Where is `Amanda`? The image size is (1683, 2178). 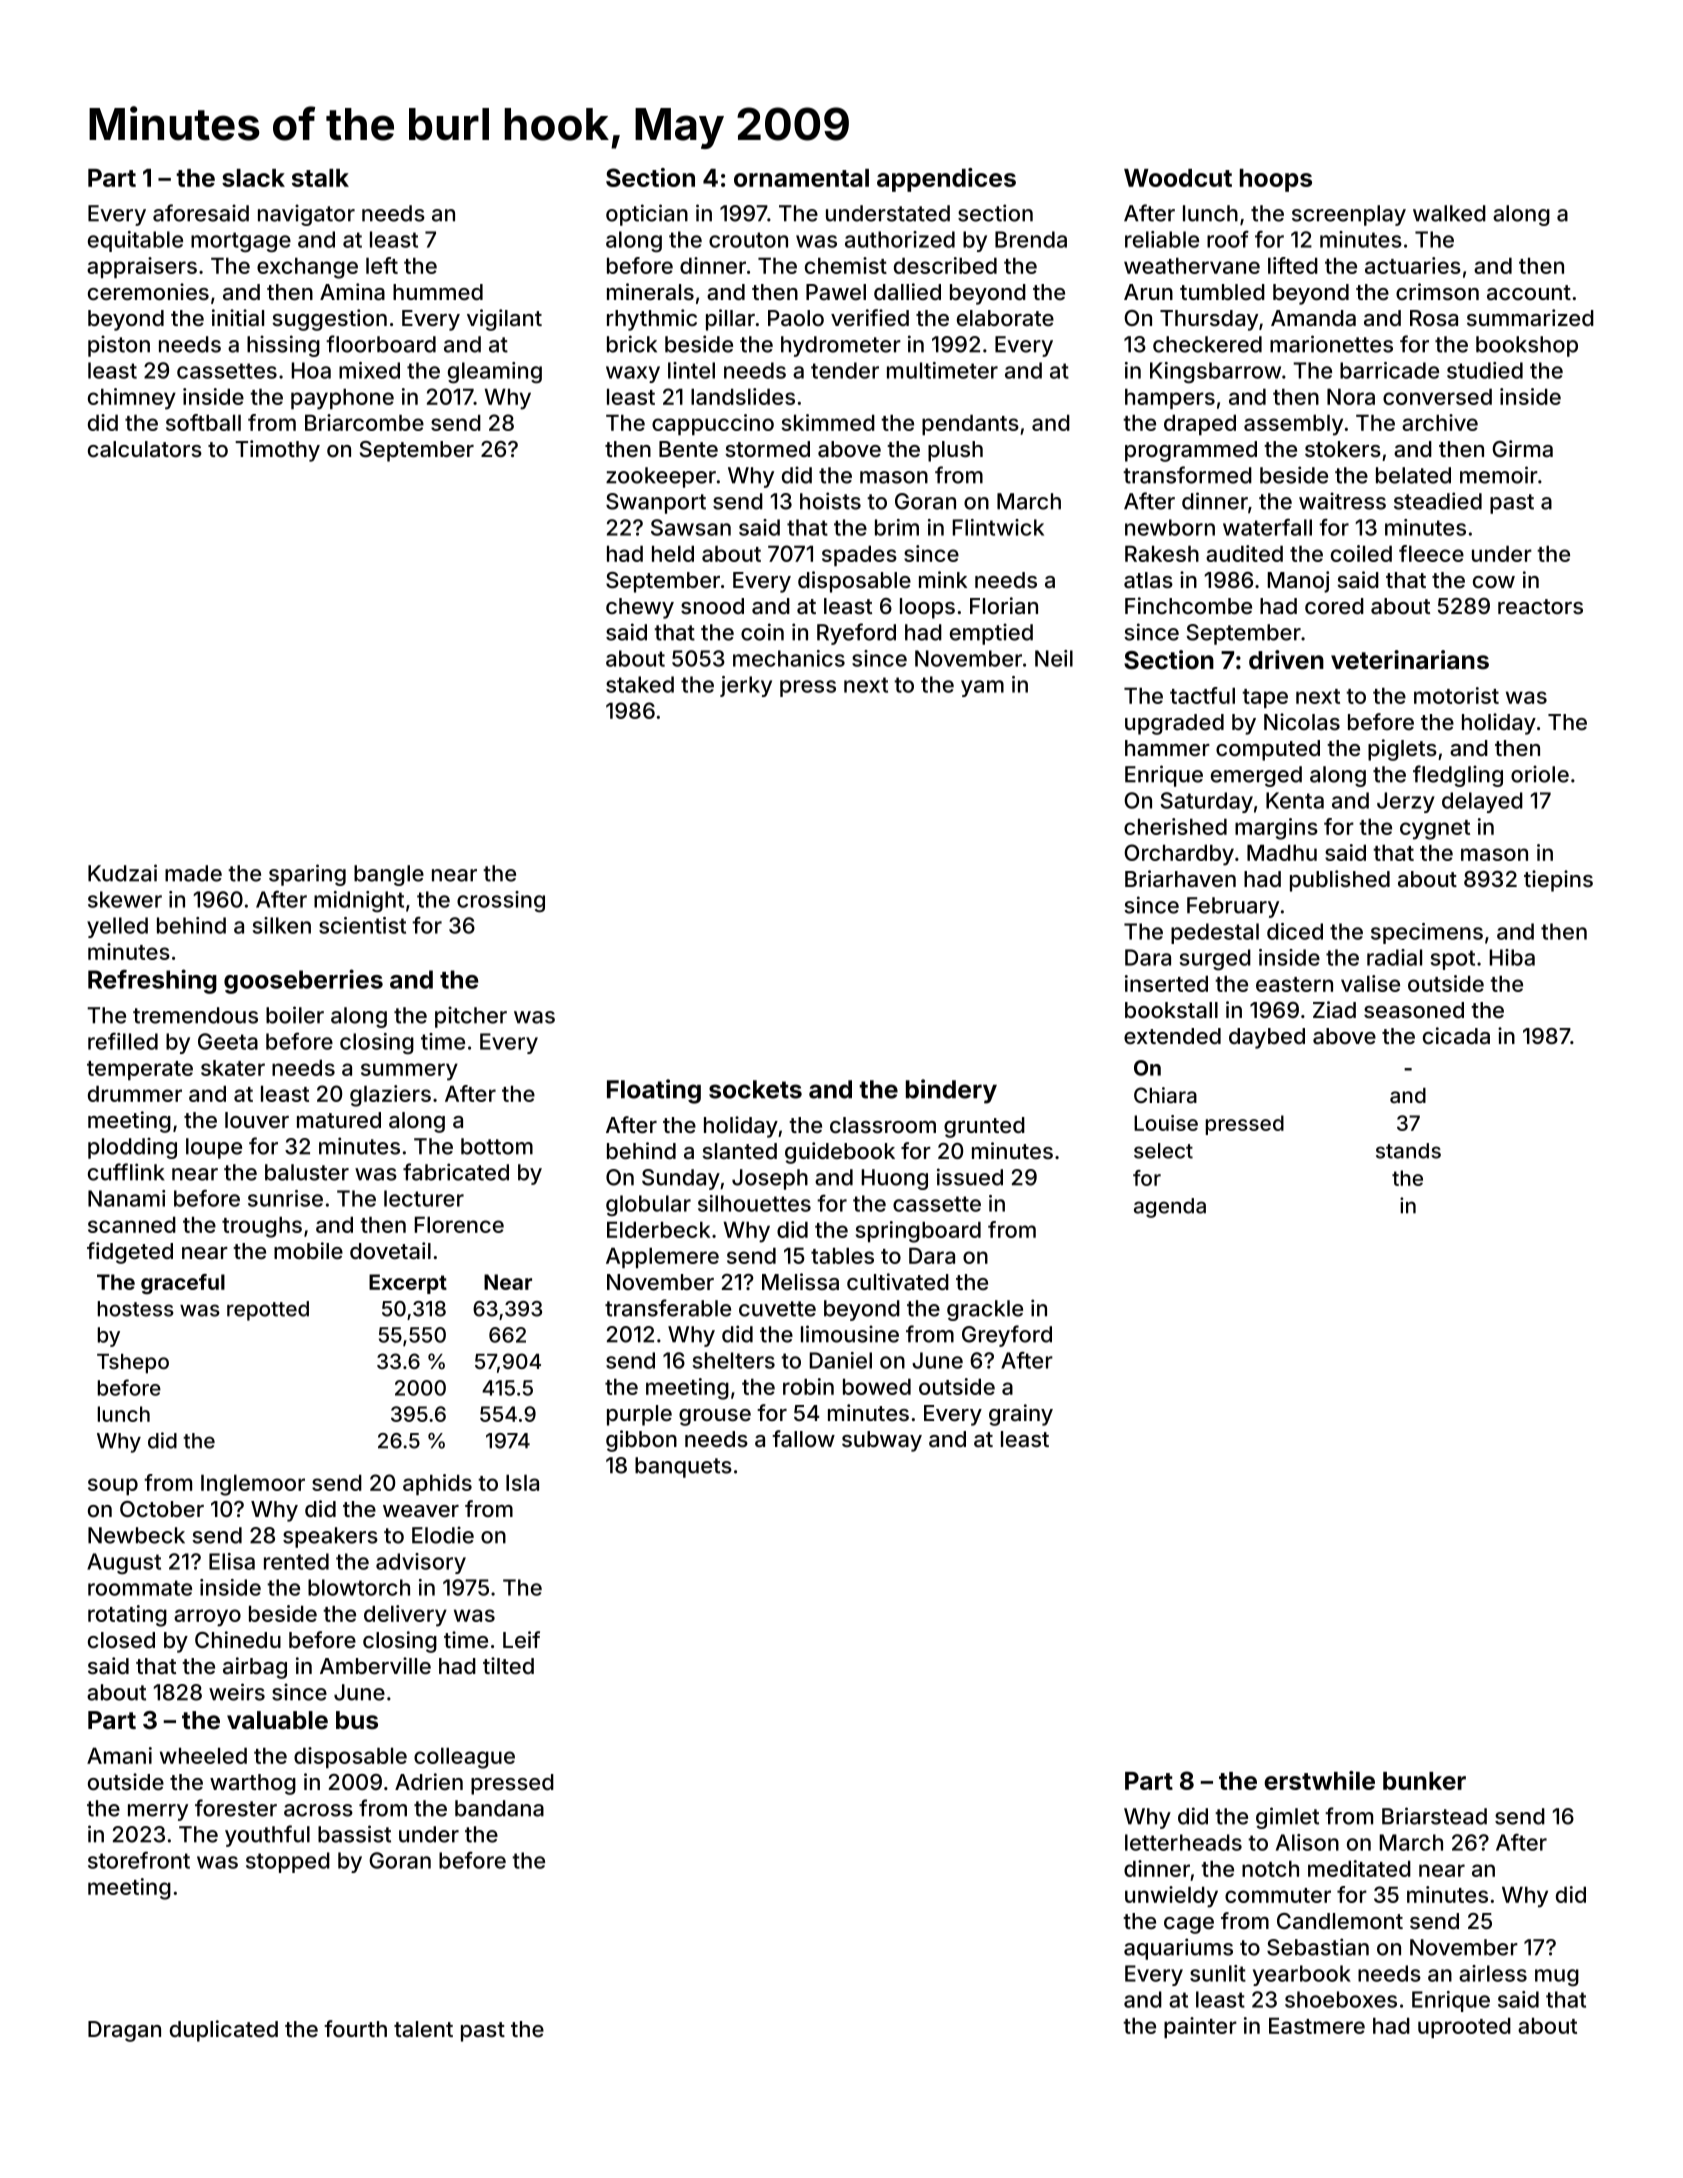 Amanda is located at coordinates (1313, 318).
